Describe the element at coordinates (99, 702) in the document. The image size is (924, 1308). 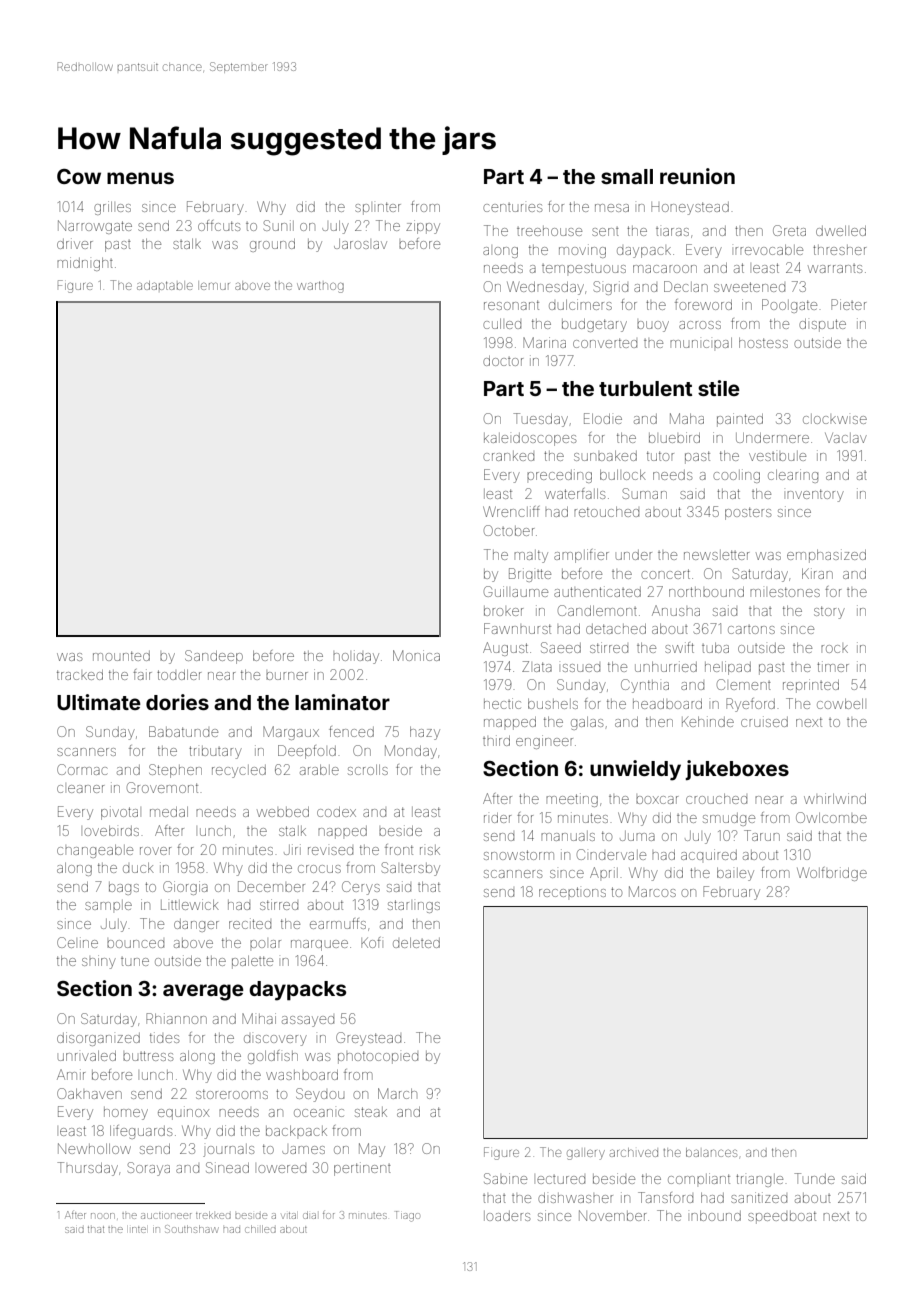
I see `Ultimate` at that location.
